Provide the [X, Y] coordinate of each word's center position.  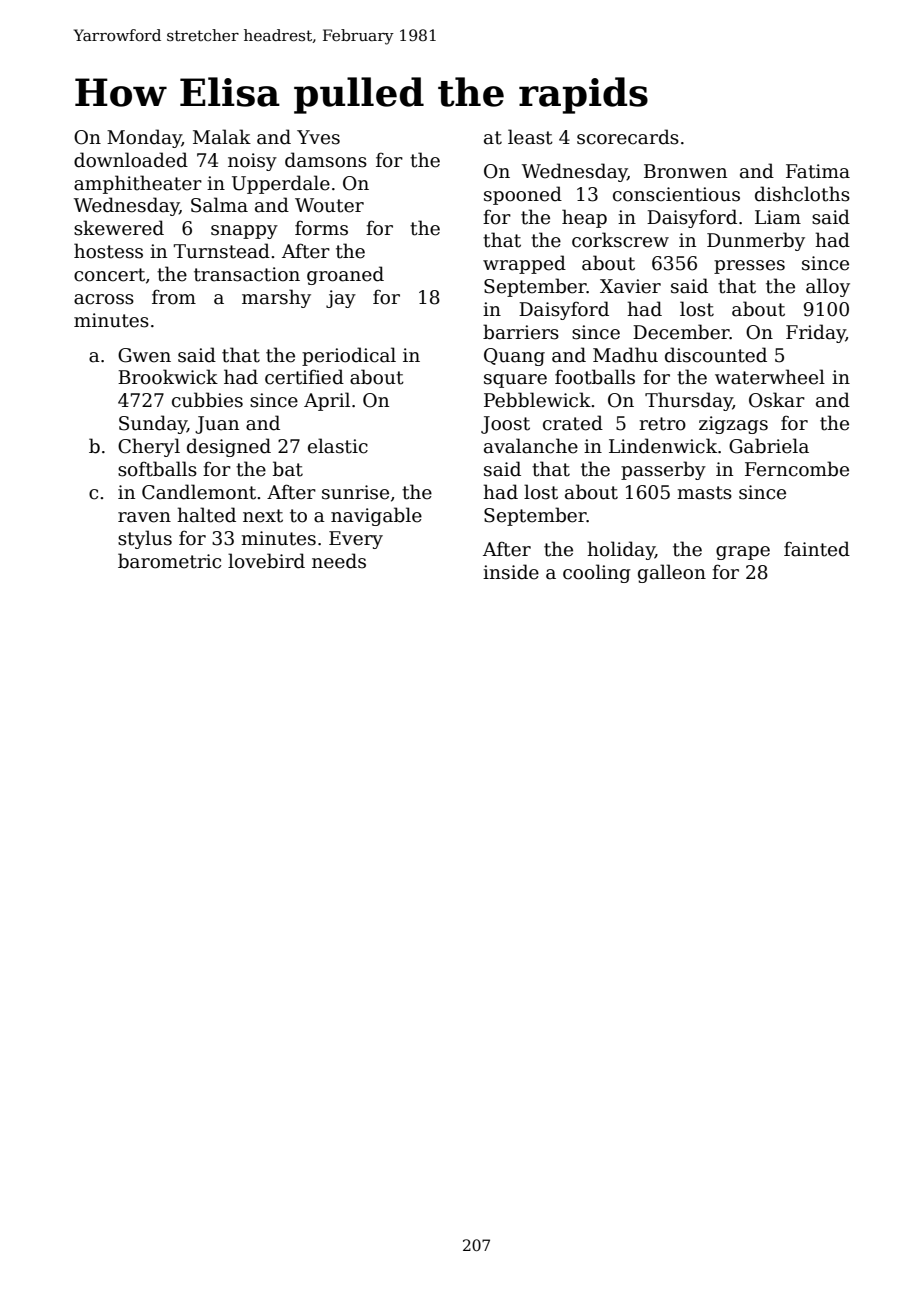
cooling [597, 573]
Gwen [144, 355]
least [530, 137]
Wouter [329, 205]
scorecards [628, 137]
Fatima [818, 171]
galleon [672, 573]
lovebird [266, 561]
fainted [817, 549]
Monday [144, 138]
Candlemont [199, 492]
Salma [219, 205]
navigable [376, 516]
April [327, 401]
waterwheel [770, 377]
